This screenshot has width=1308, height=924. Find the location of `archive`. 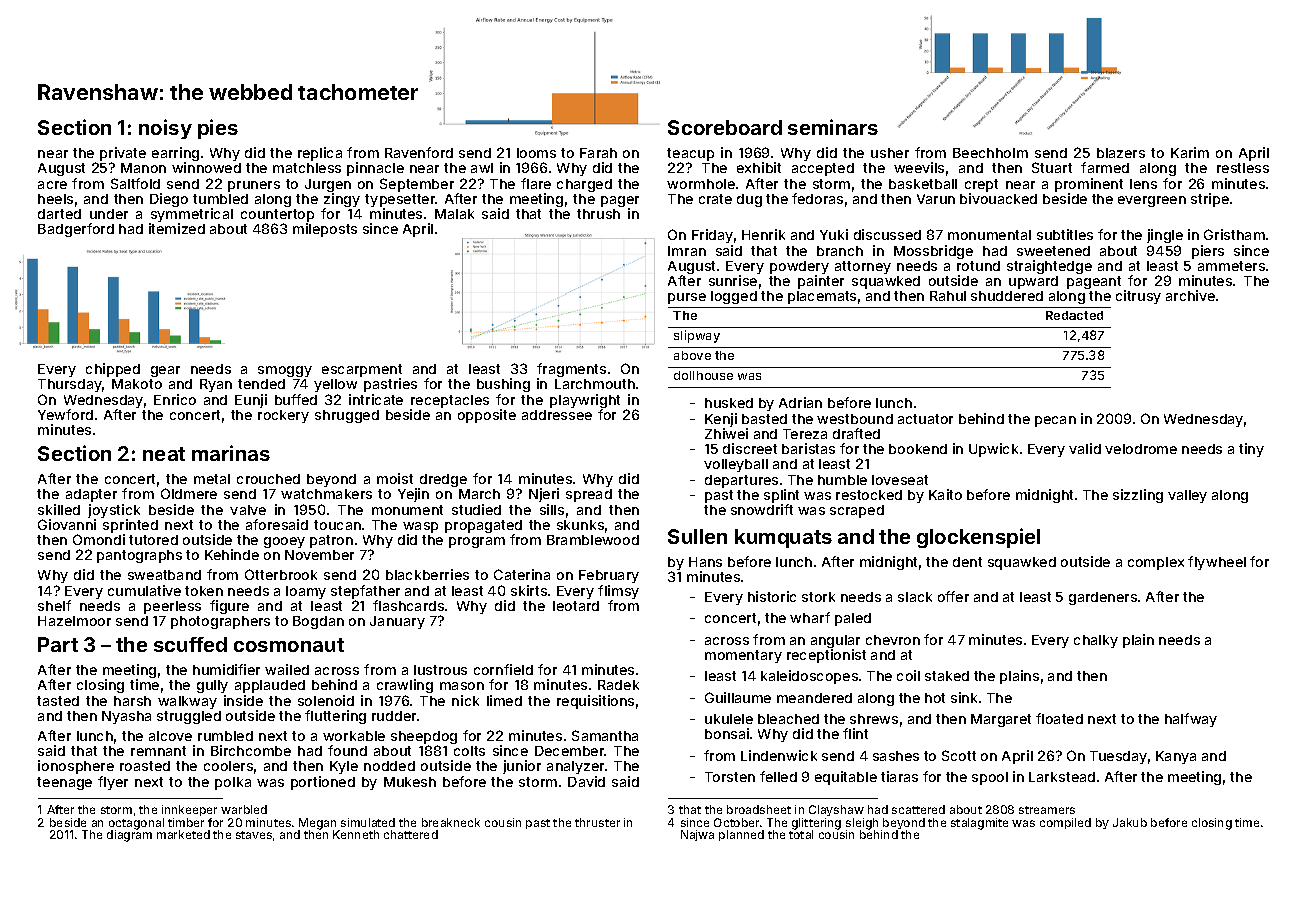

archive is located at coordinates (1190, 295).
